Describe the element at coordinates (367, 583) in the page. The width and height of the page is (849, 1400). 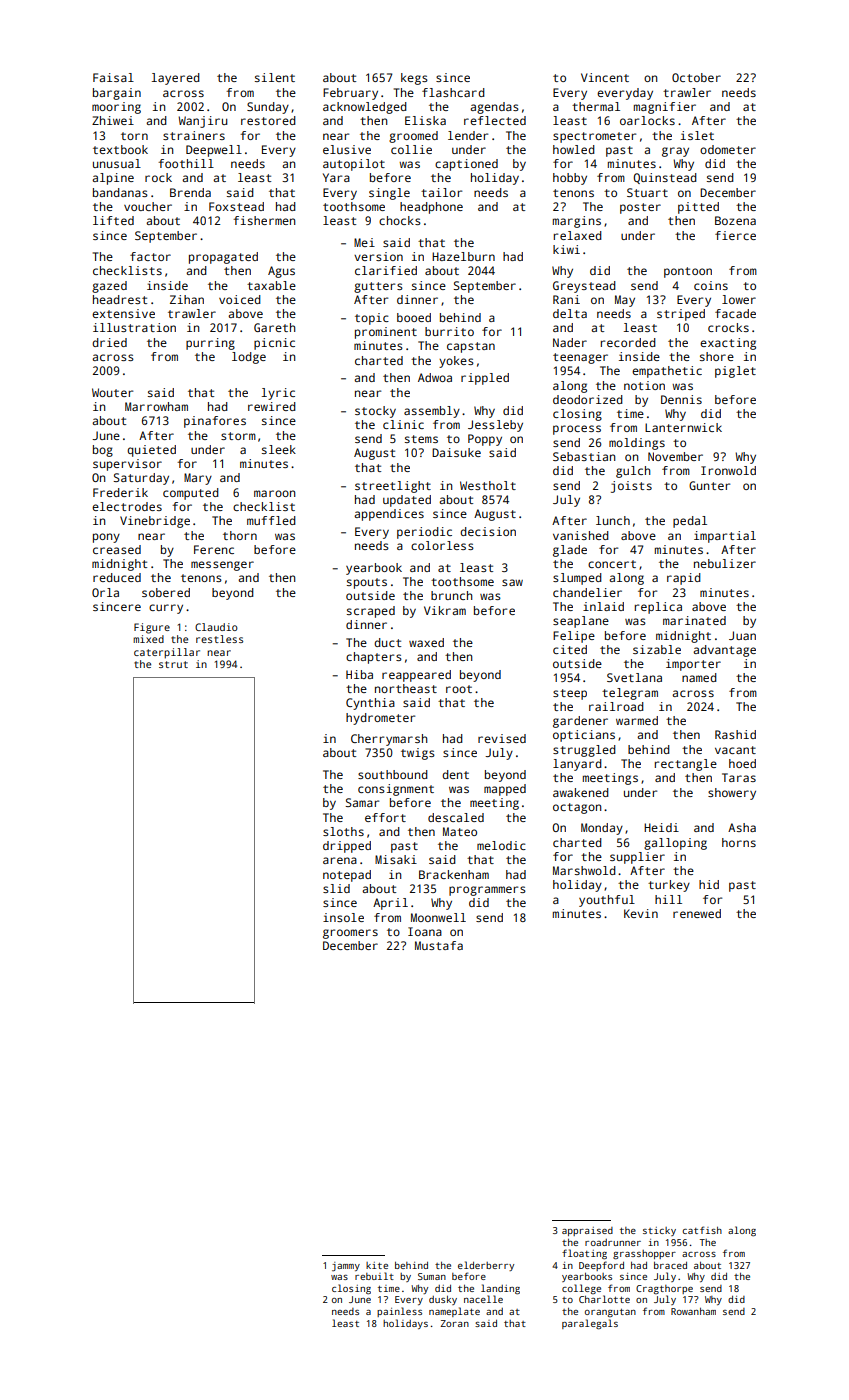
I see `spouts` at that location.
